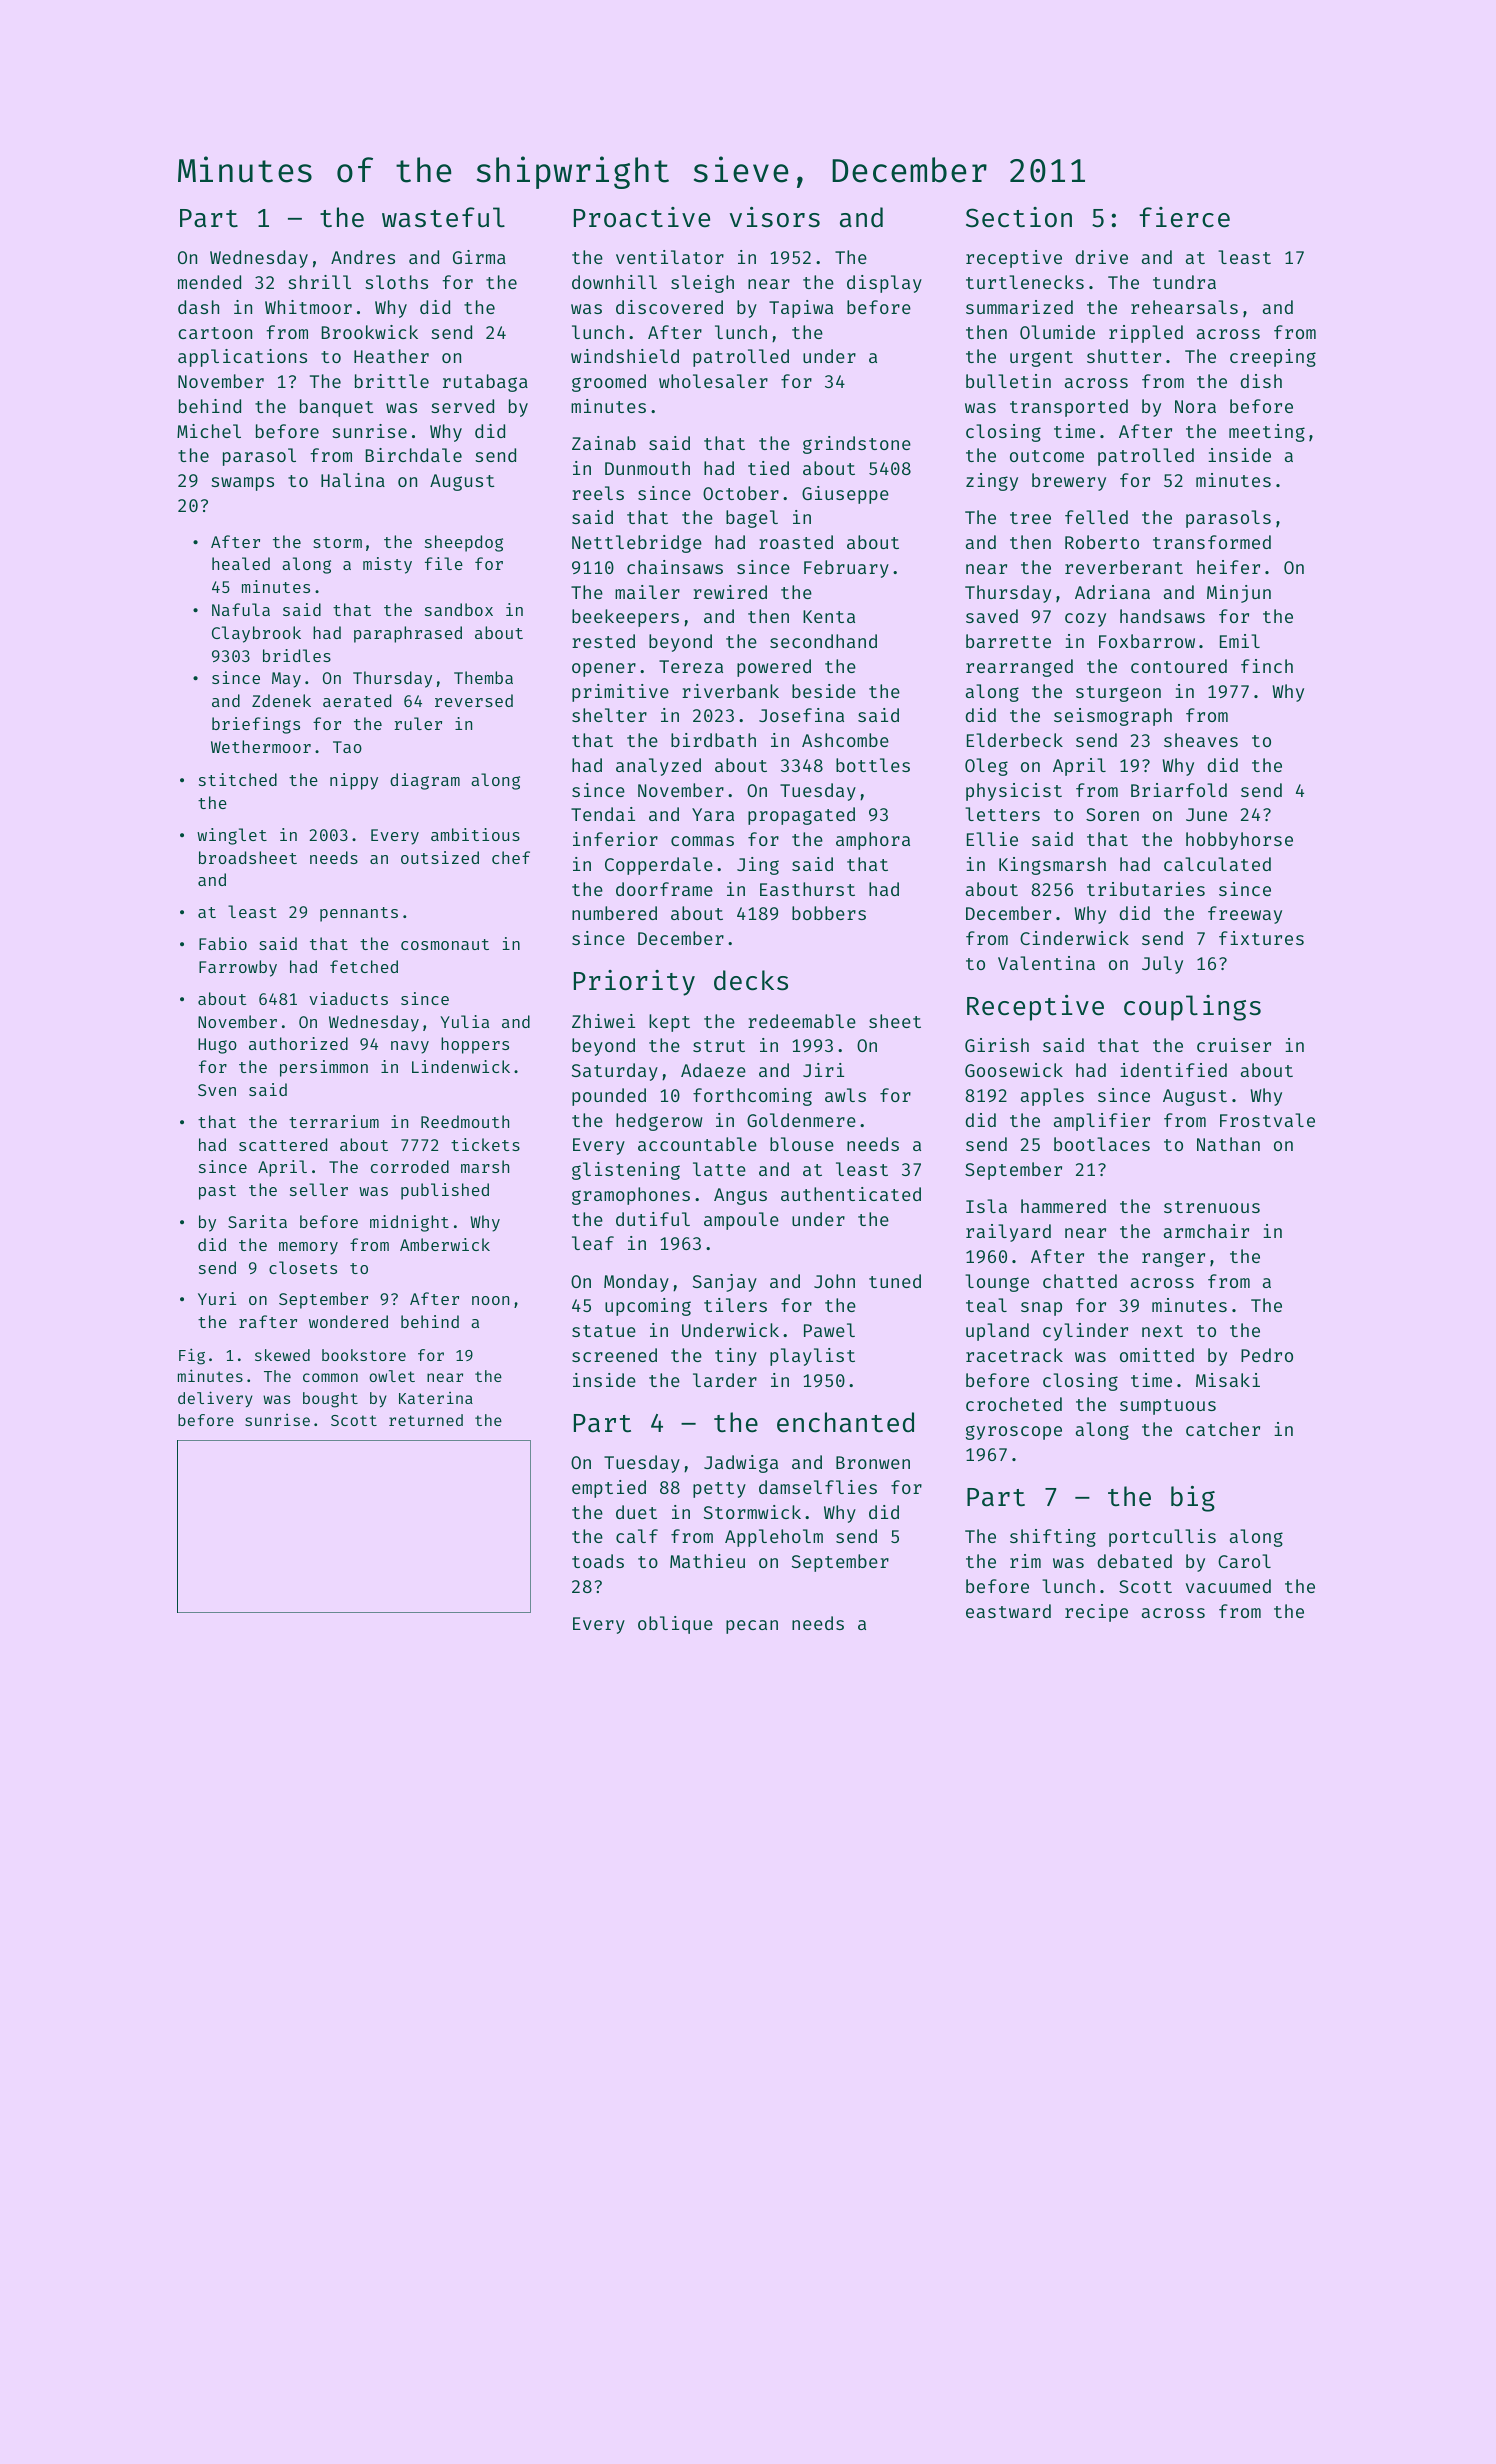 The height and width of the image is (2464, 1496). Describe the element at coordinates (215, 333) in the image. I see `cartoon` at that location.
